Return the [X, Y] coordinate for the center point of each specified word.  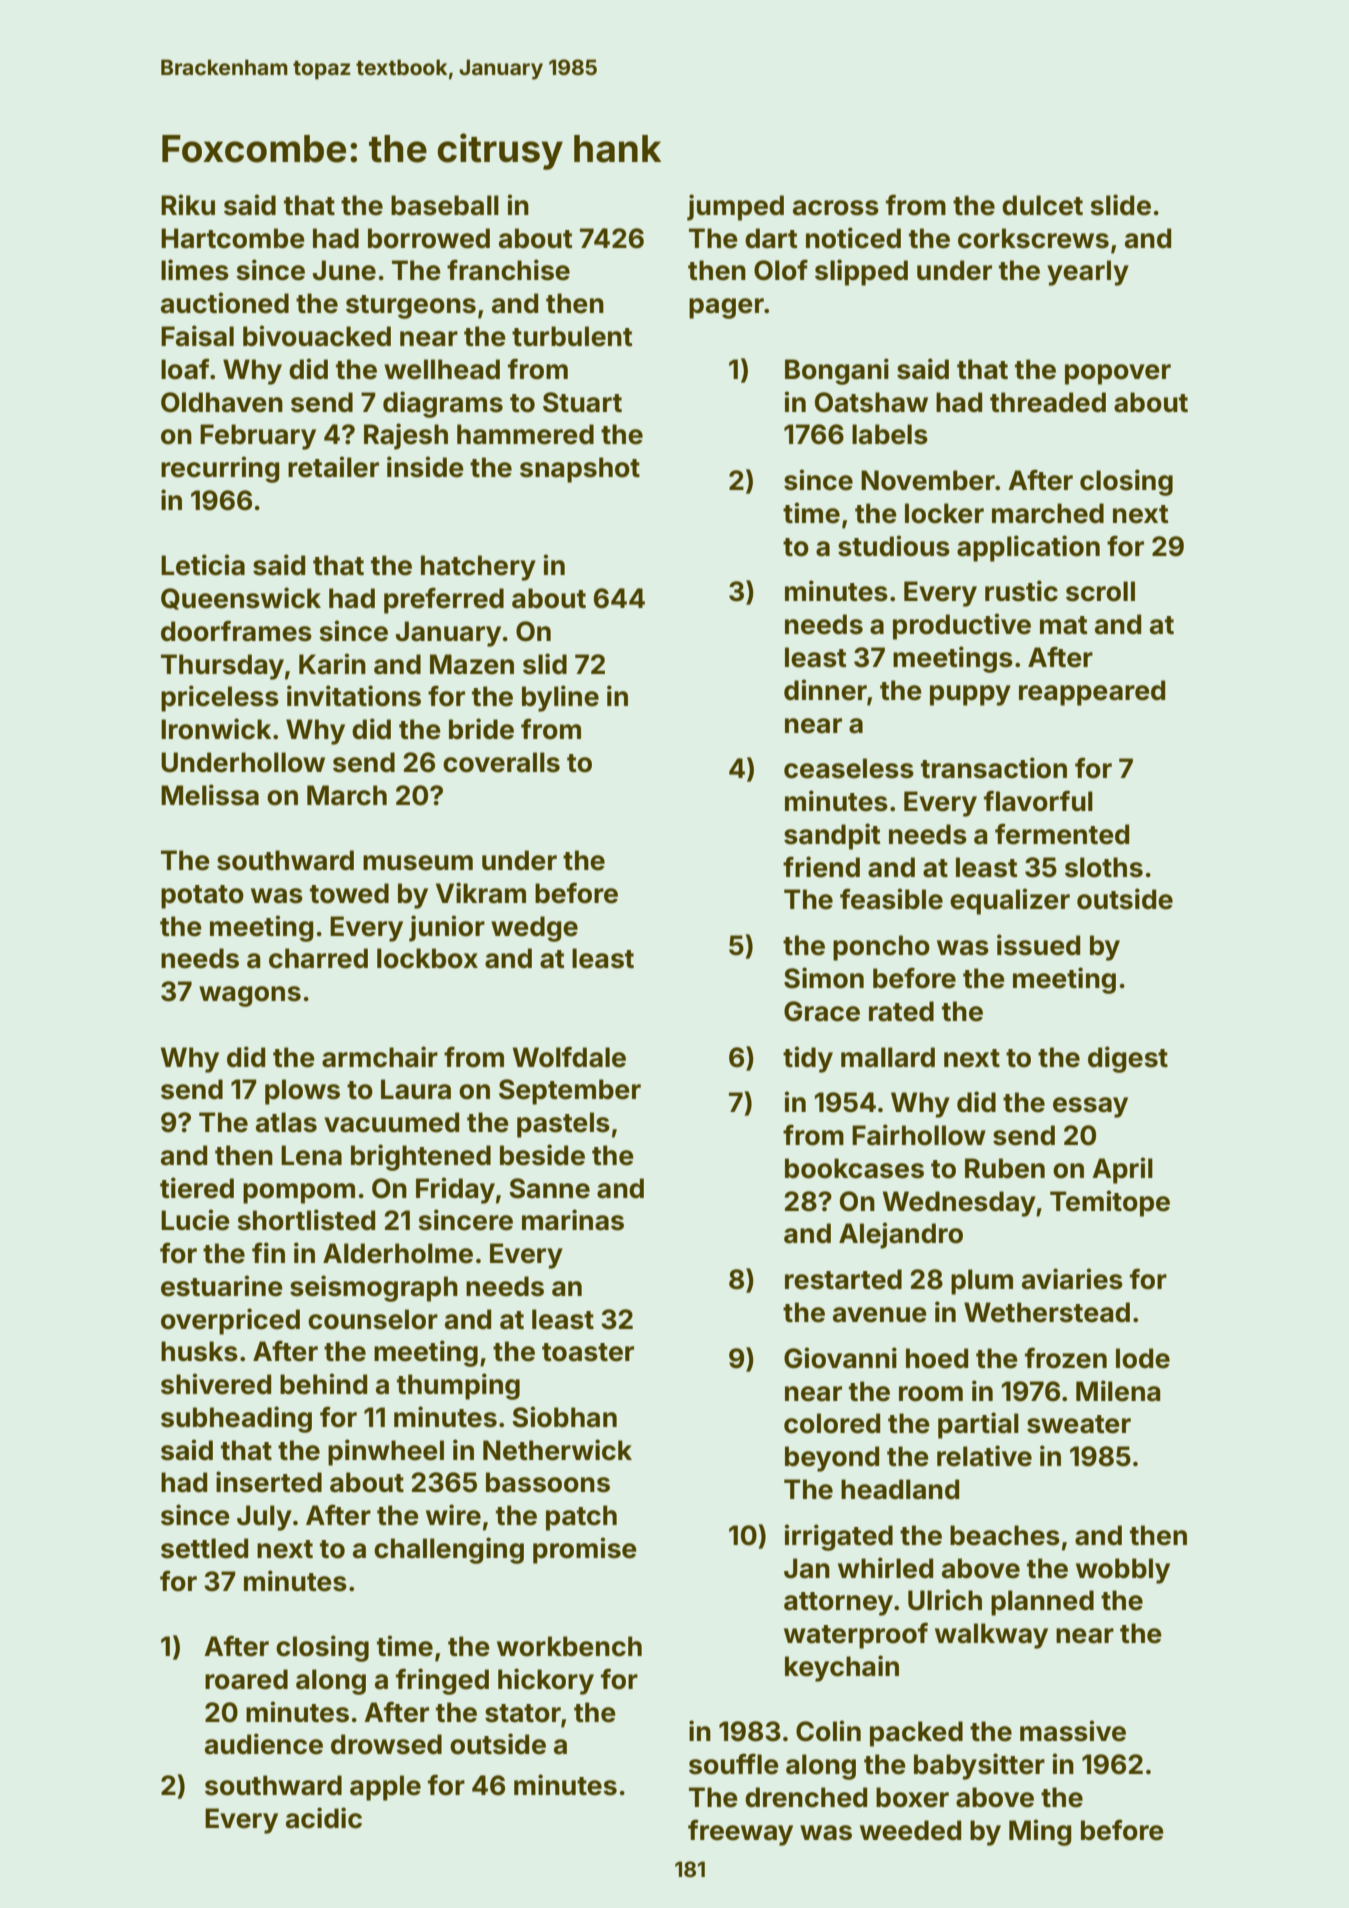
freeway [740, 1832]
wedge [534, 929]
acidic [324, 1818]
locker [944, 513]
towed [349, 893]
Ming [1040, 1832]
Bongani [837, 371]
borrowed [429, 238]
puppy [970, 695]
